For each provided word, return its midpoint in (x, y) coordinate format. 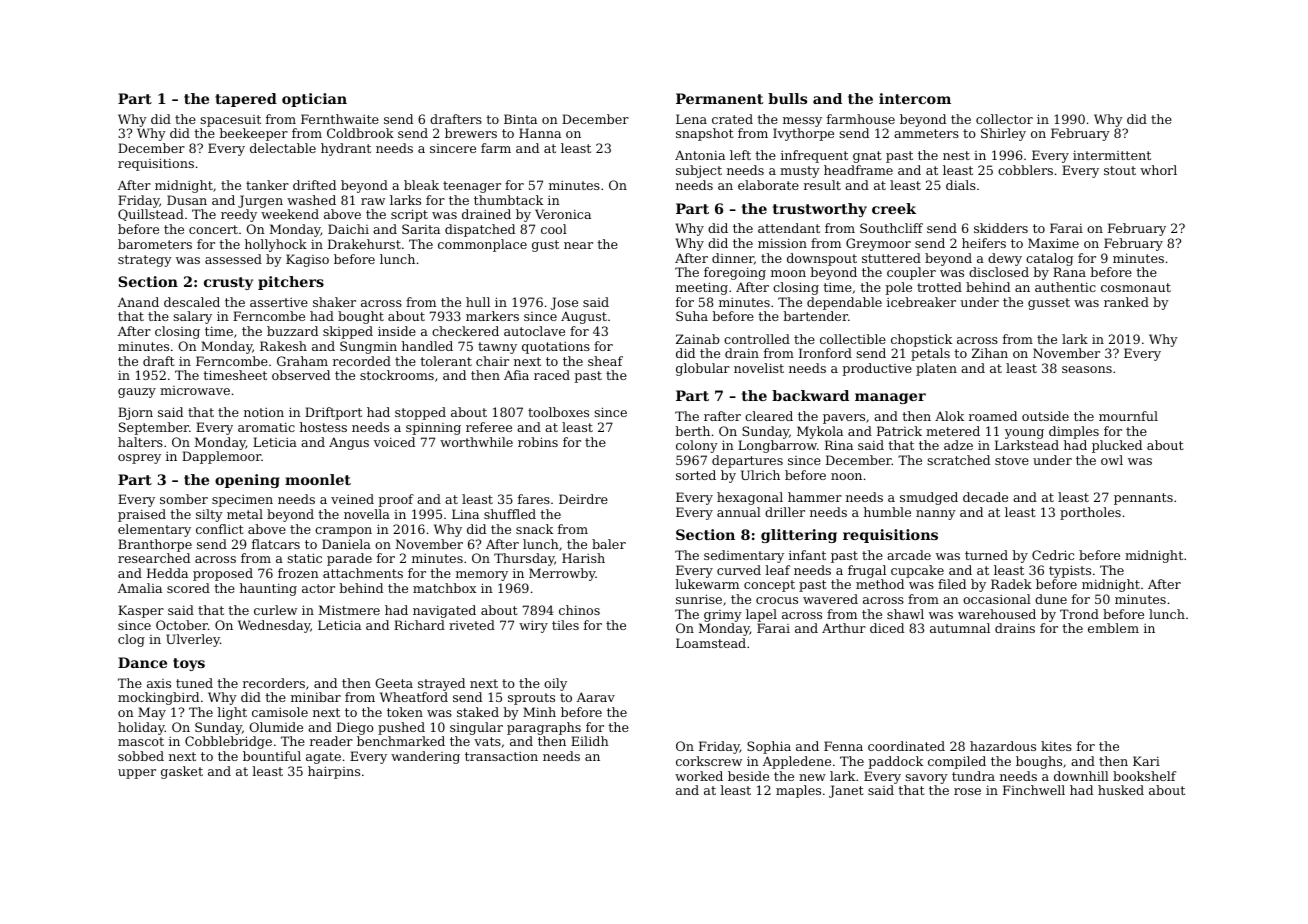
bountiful (272, 756)
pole (899, 288)
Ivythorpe (803, 134)
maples (798, 791)
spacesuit (230, 121)
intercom (915, 98)
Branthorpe (155, 545)
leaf (777, 570)
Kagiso (307, 260)
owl (1112, 460)
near (578, 245)
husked (1121, 790)
